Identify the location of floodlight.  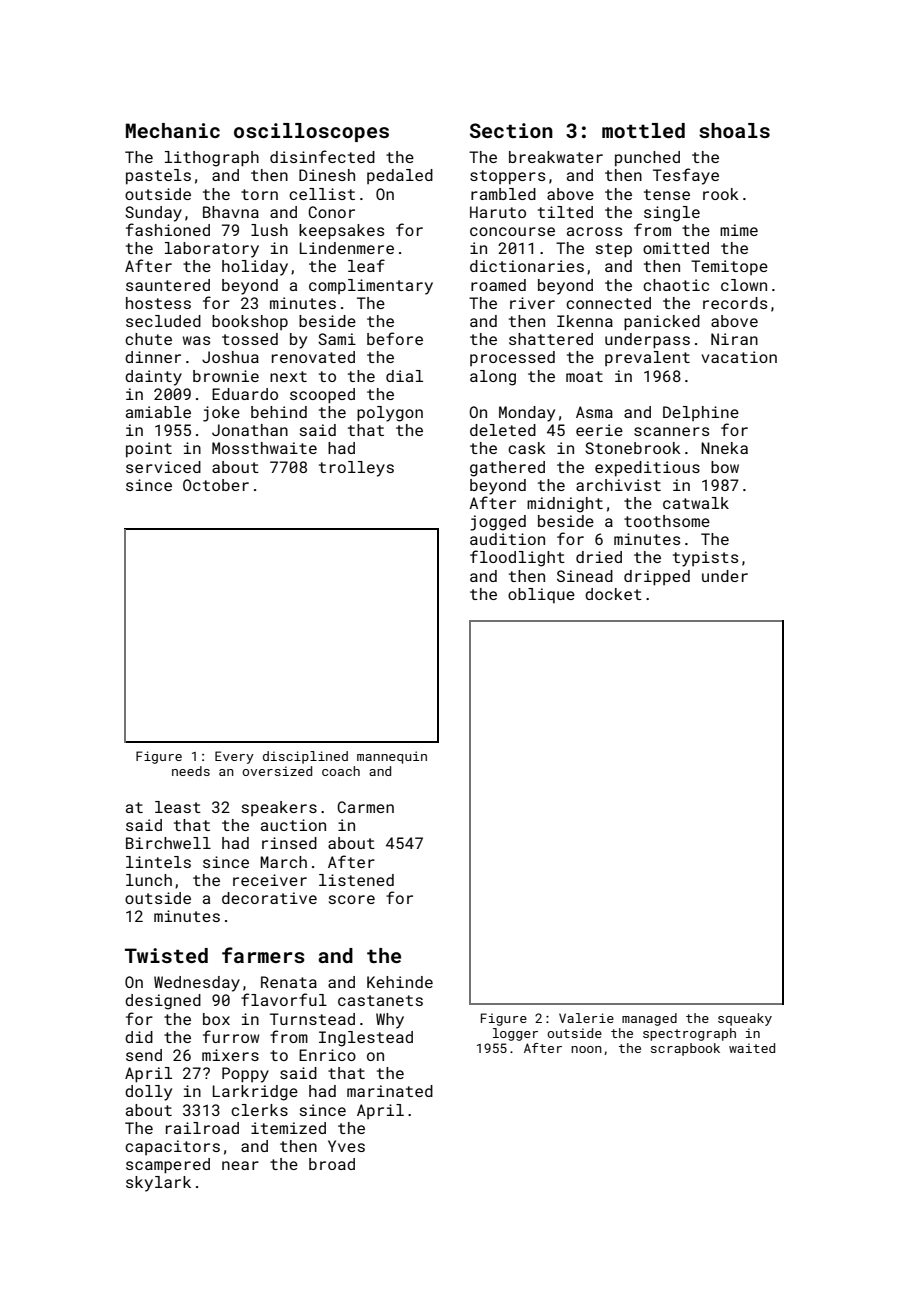
(517, 558).
